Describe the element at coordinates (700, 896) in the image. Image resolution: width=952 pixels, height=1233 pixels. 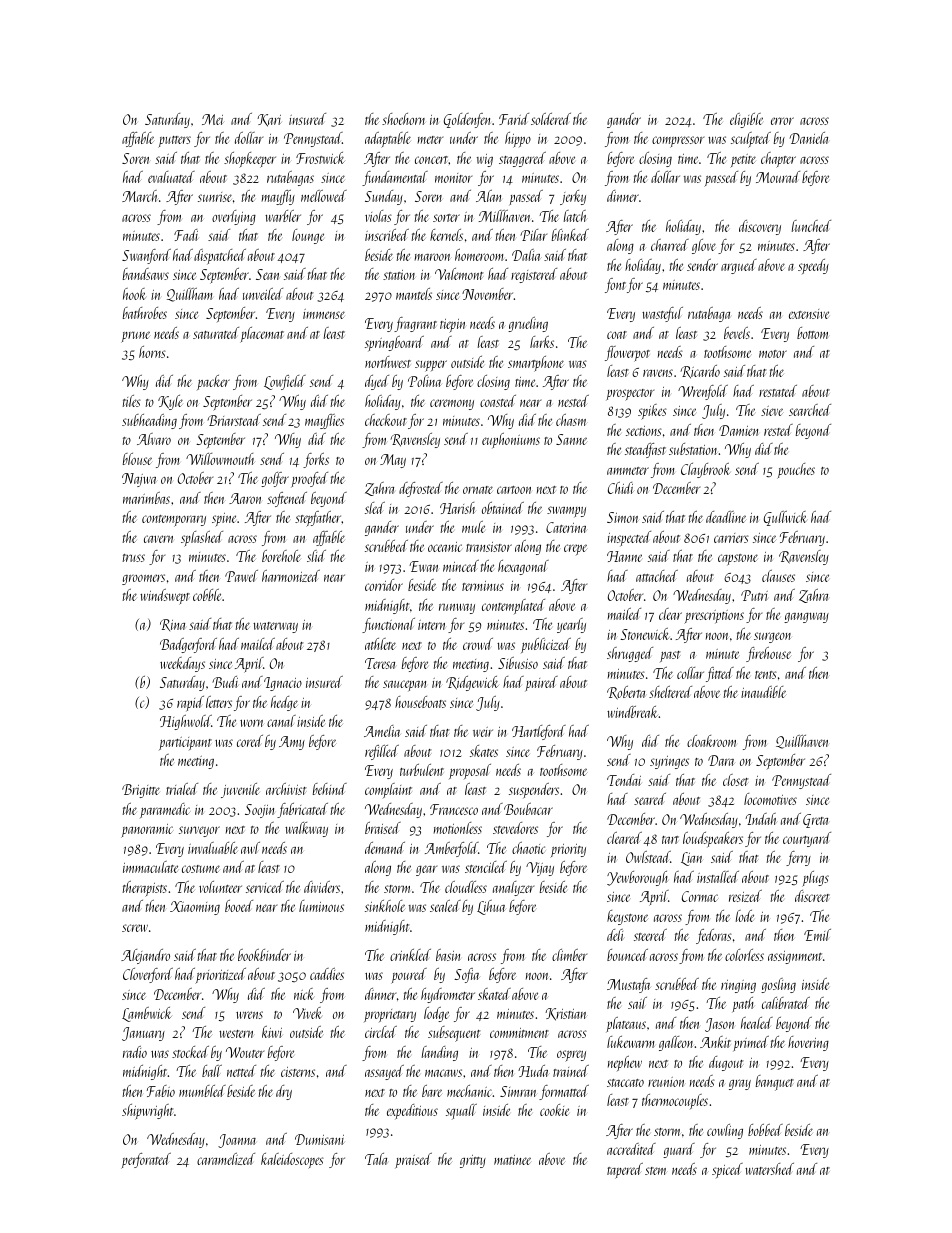
I see `Cormac` at that location.
